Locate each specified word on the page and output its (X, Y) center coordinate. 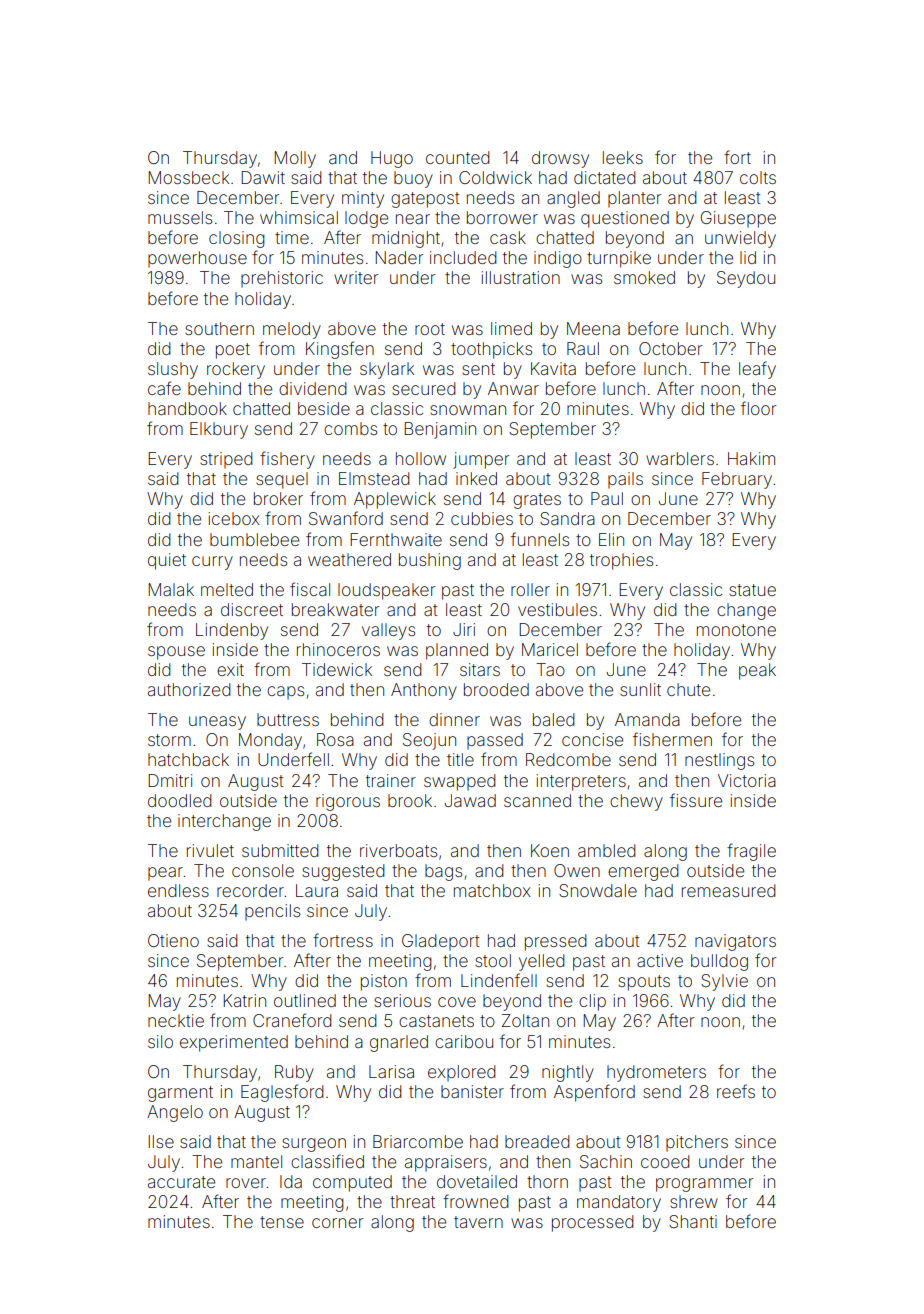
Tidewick (337, 669)
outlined (305, 1000)
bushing (430, 561)
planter (634, 199)
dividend (313, 388)
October (670, 348)
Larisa (391, 1071)
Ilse (161, 1141)
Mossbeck (189, 177)
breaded (537, 1141)
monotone (736, 630)
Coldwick (495, 177)
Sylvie (724, 982)
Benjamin (440, 430)
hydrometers (656, 1073)
